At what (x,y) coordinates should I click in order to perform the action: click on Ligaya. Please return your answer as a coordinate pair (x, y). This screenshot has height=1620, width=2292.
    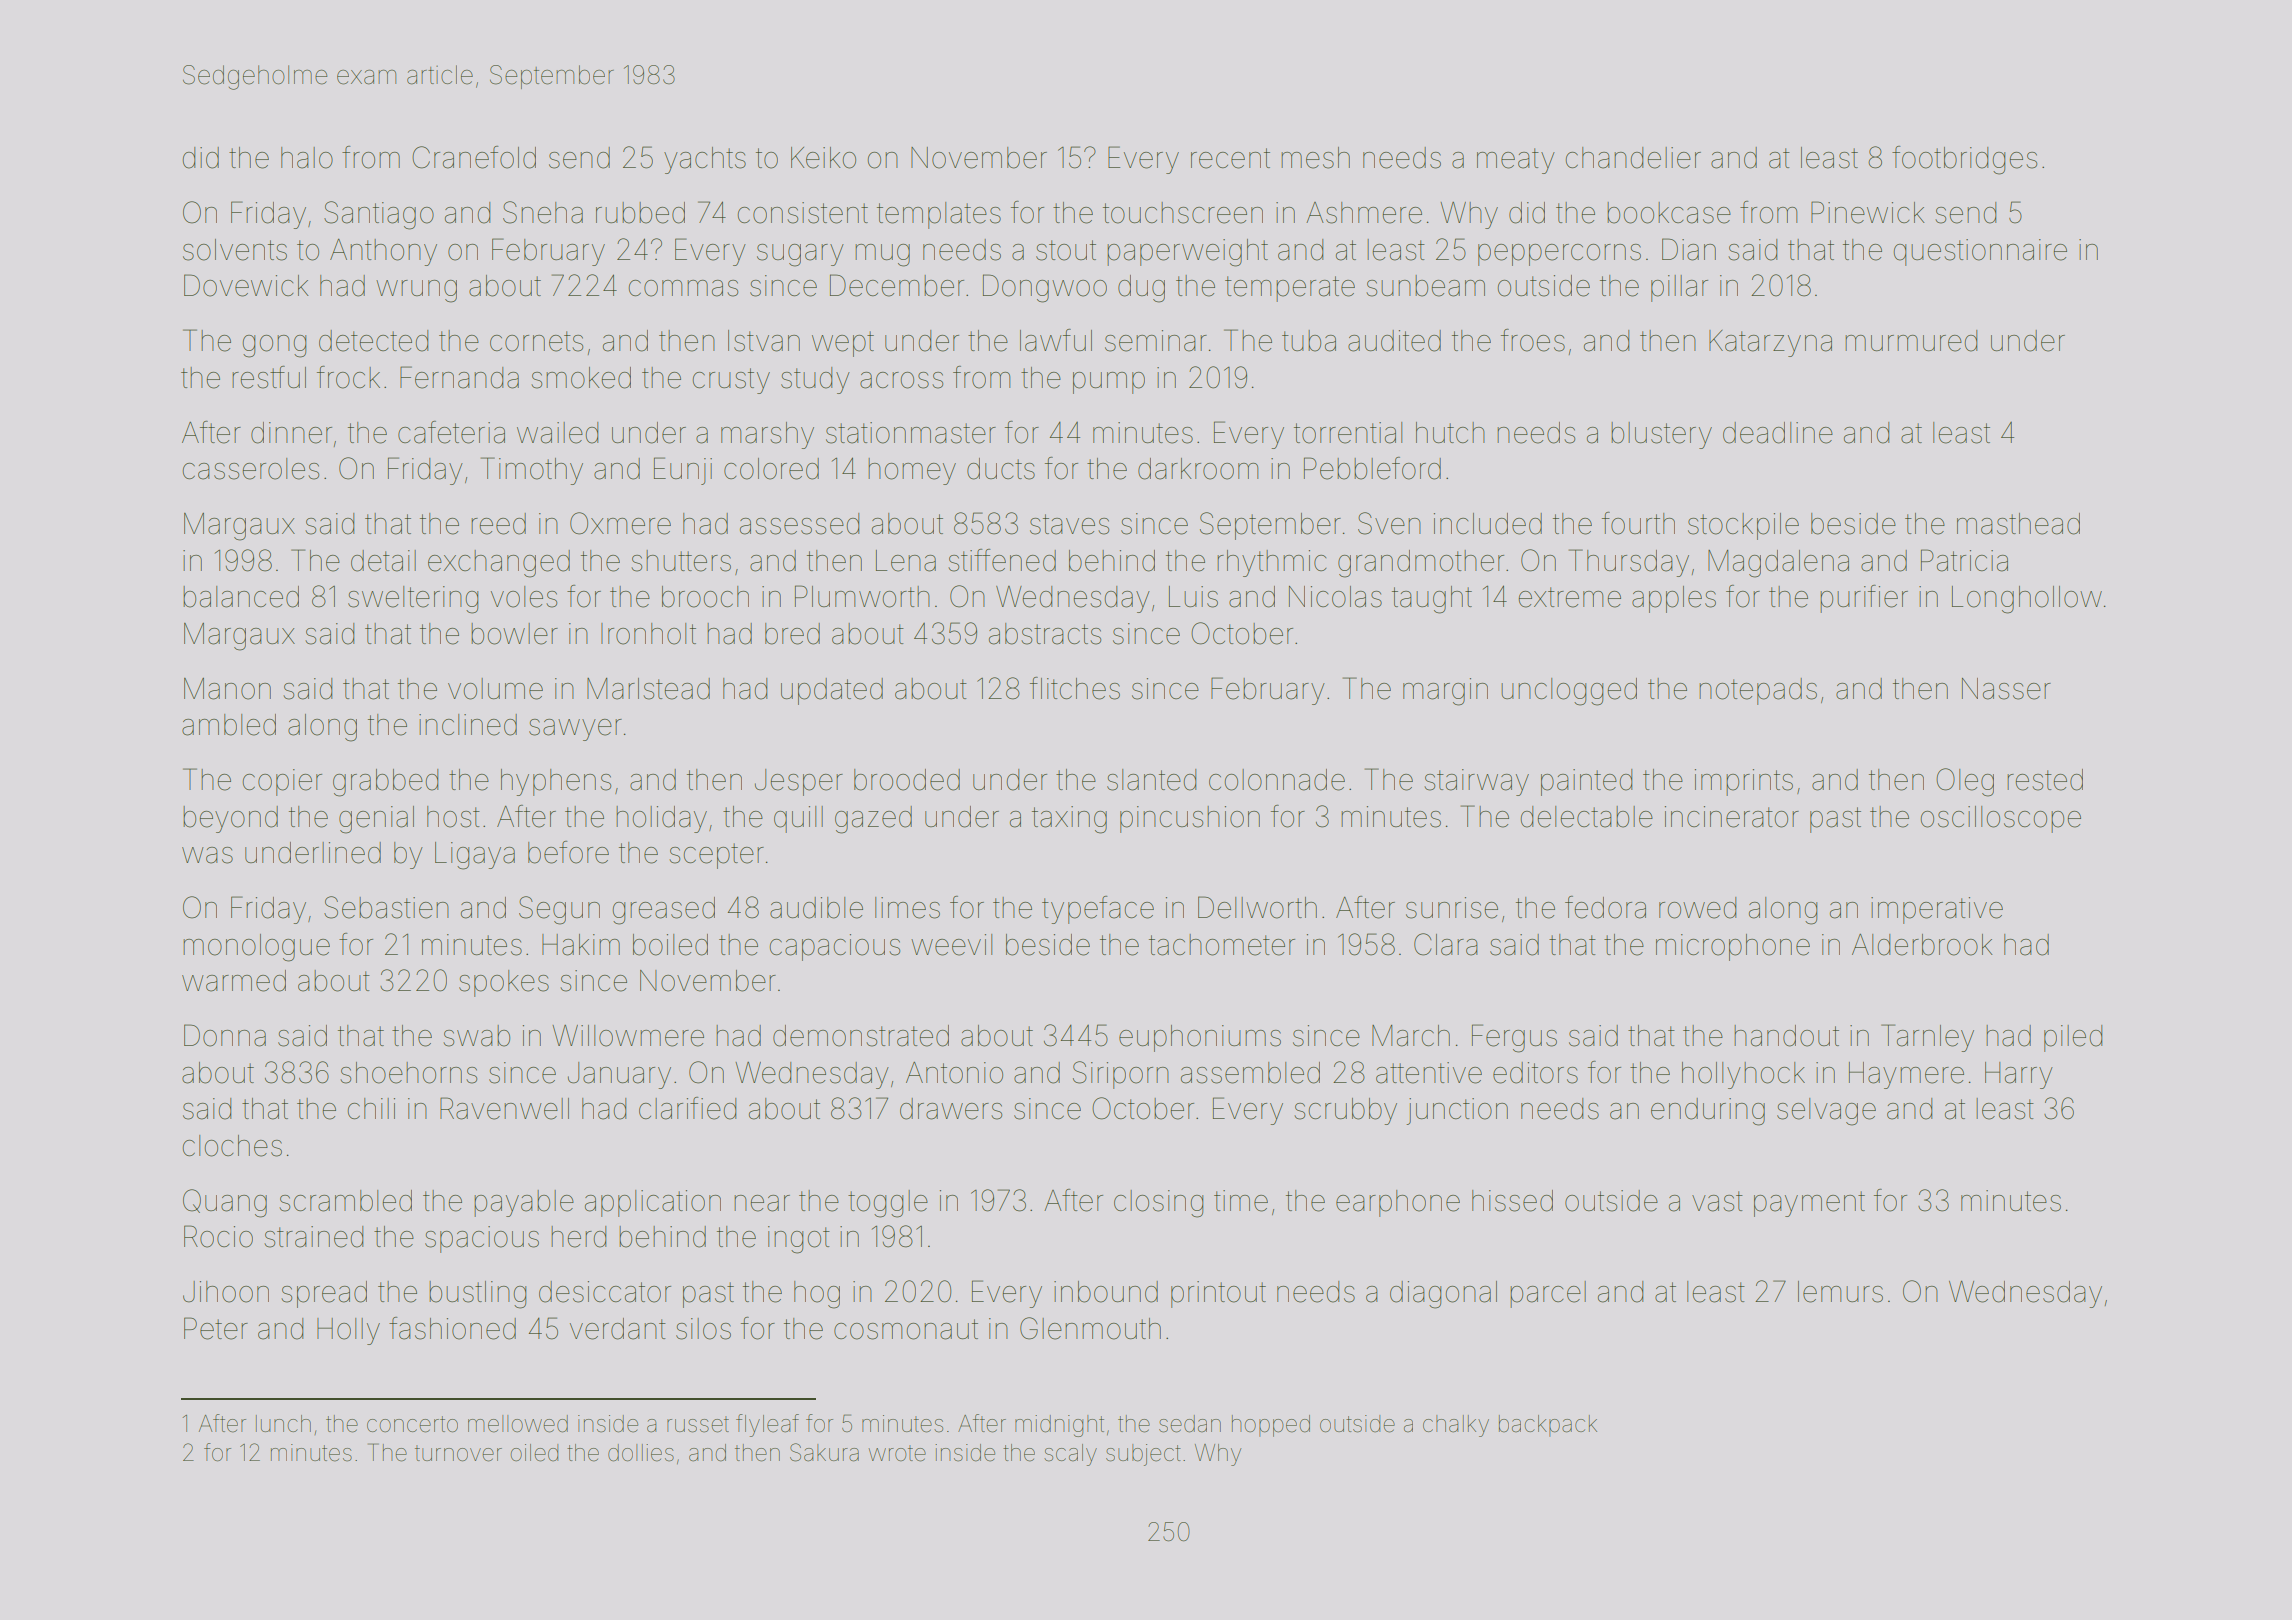
    Looking at the image, I should click on (475, 856).
